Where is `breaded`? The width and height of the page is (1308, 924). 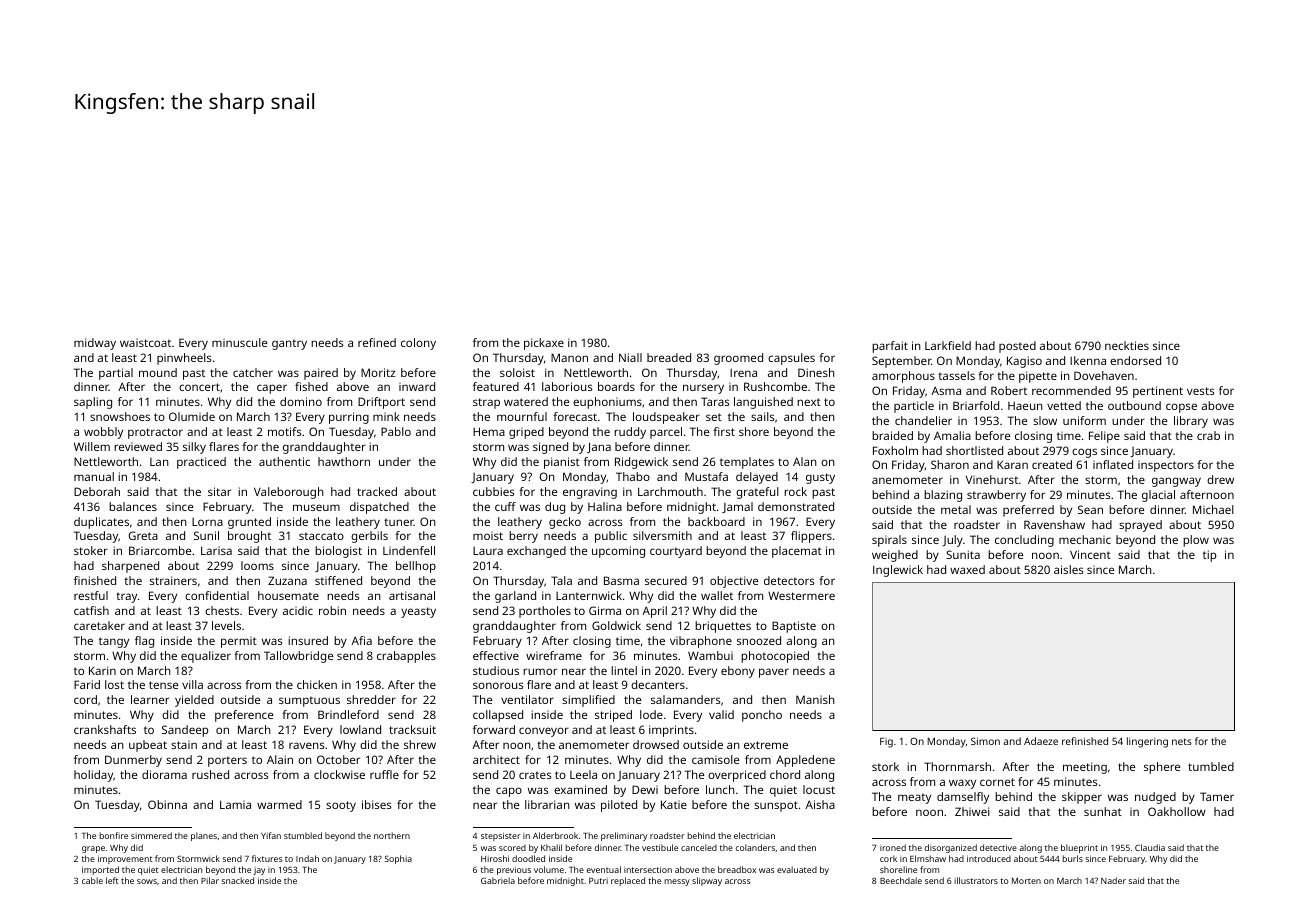
breaded is located at coordinates (669, 357).
